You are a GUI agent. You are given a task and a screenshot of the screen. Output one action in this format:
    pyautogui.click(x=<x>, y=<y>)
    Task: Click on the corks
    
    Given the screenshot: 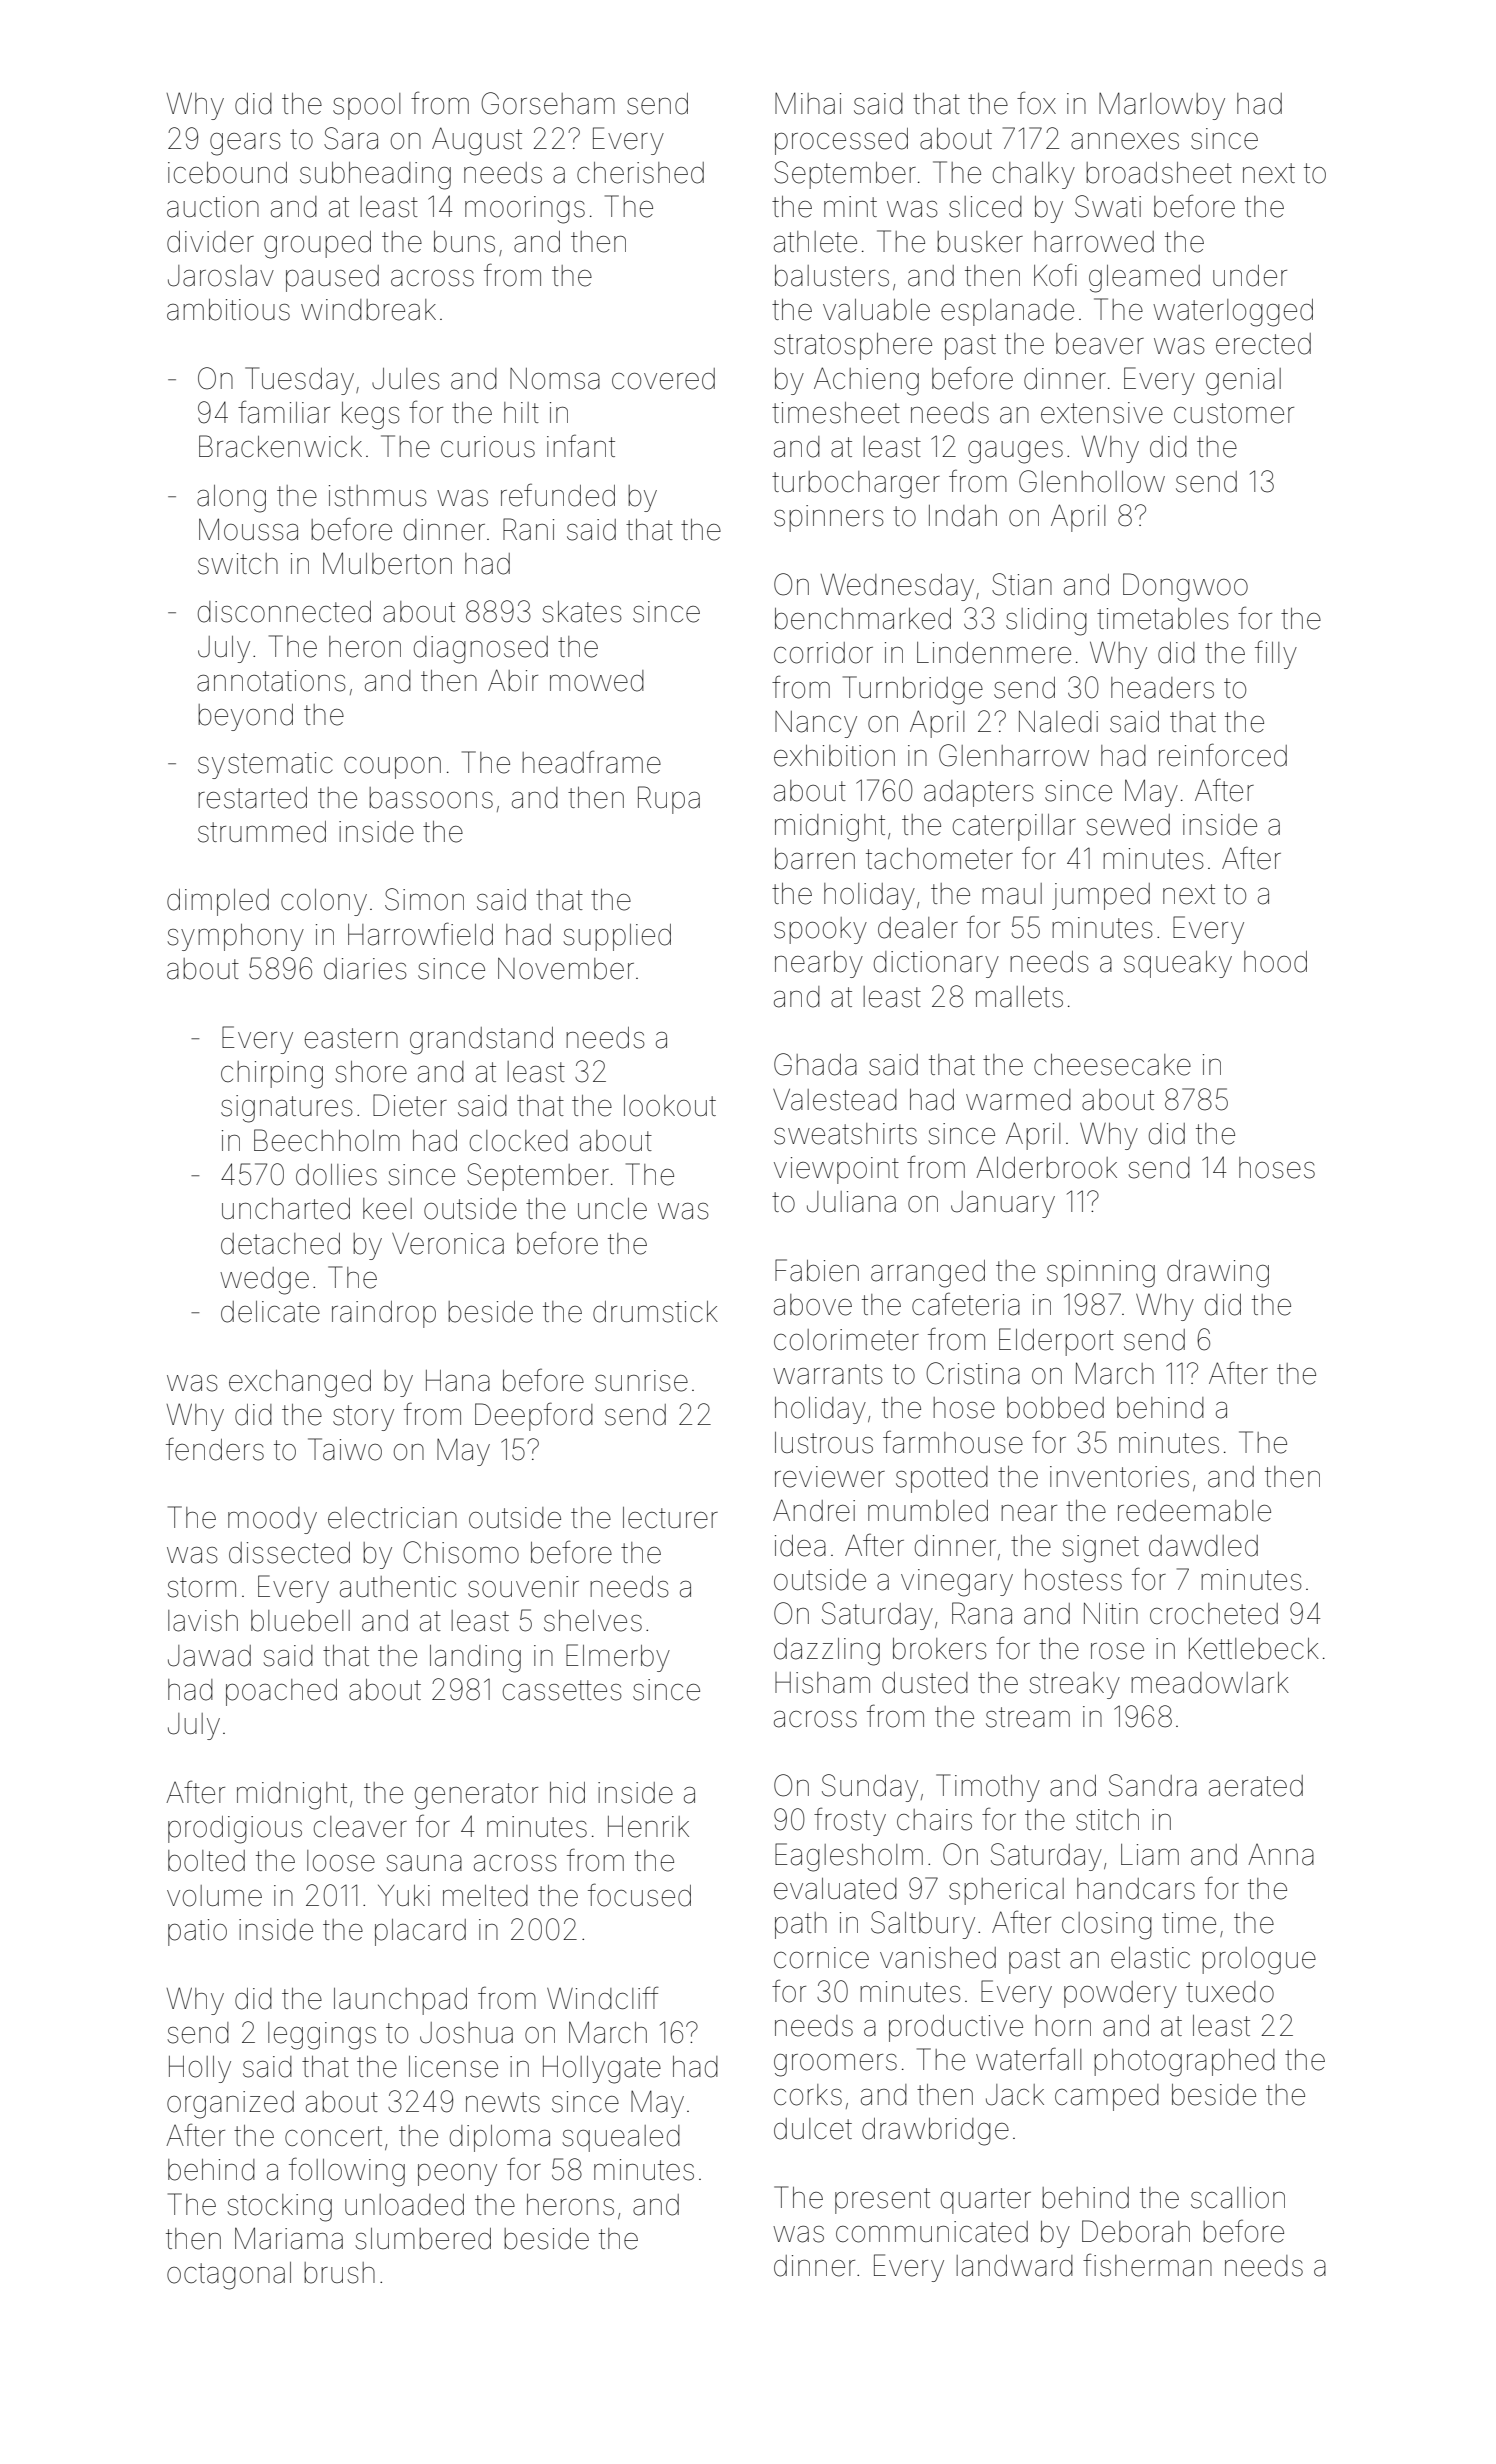 What is the action you would take?
    pyautogui.click(x=808, y=2095)
